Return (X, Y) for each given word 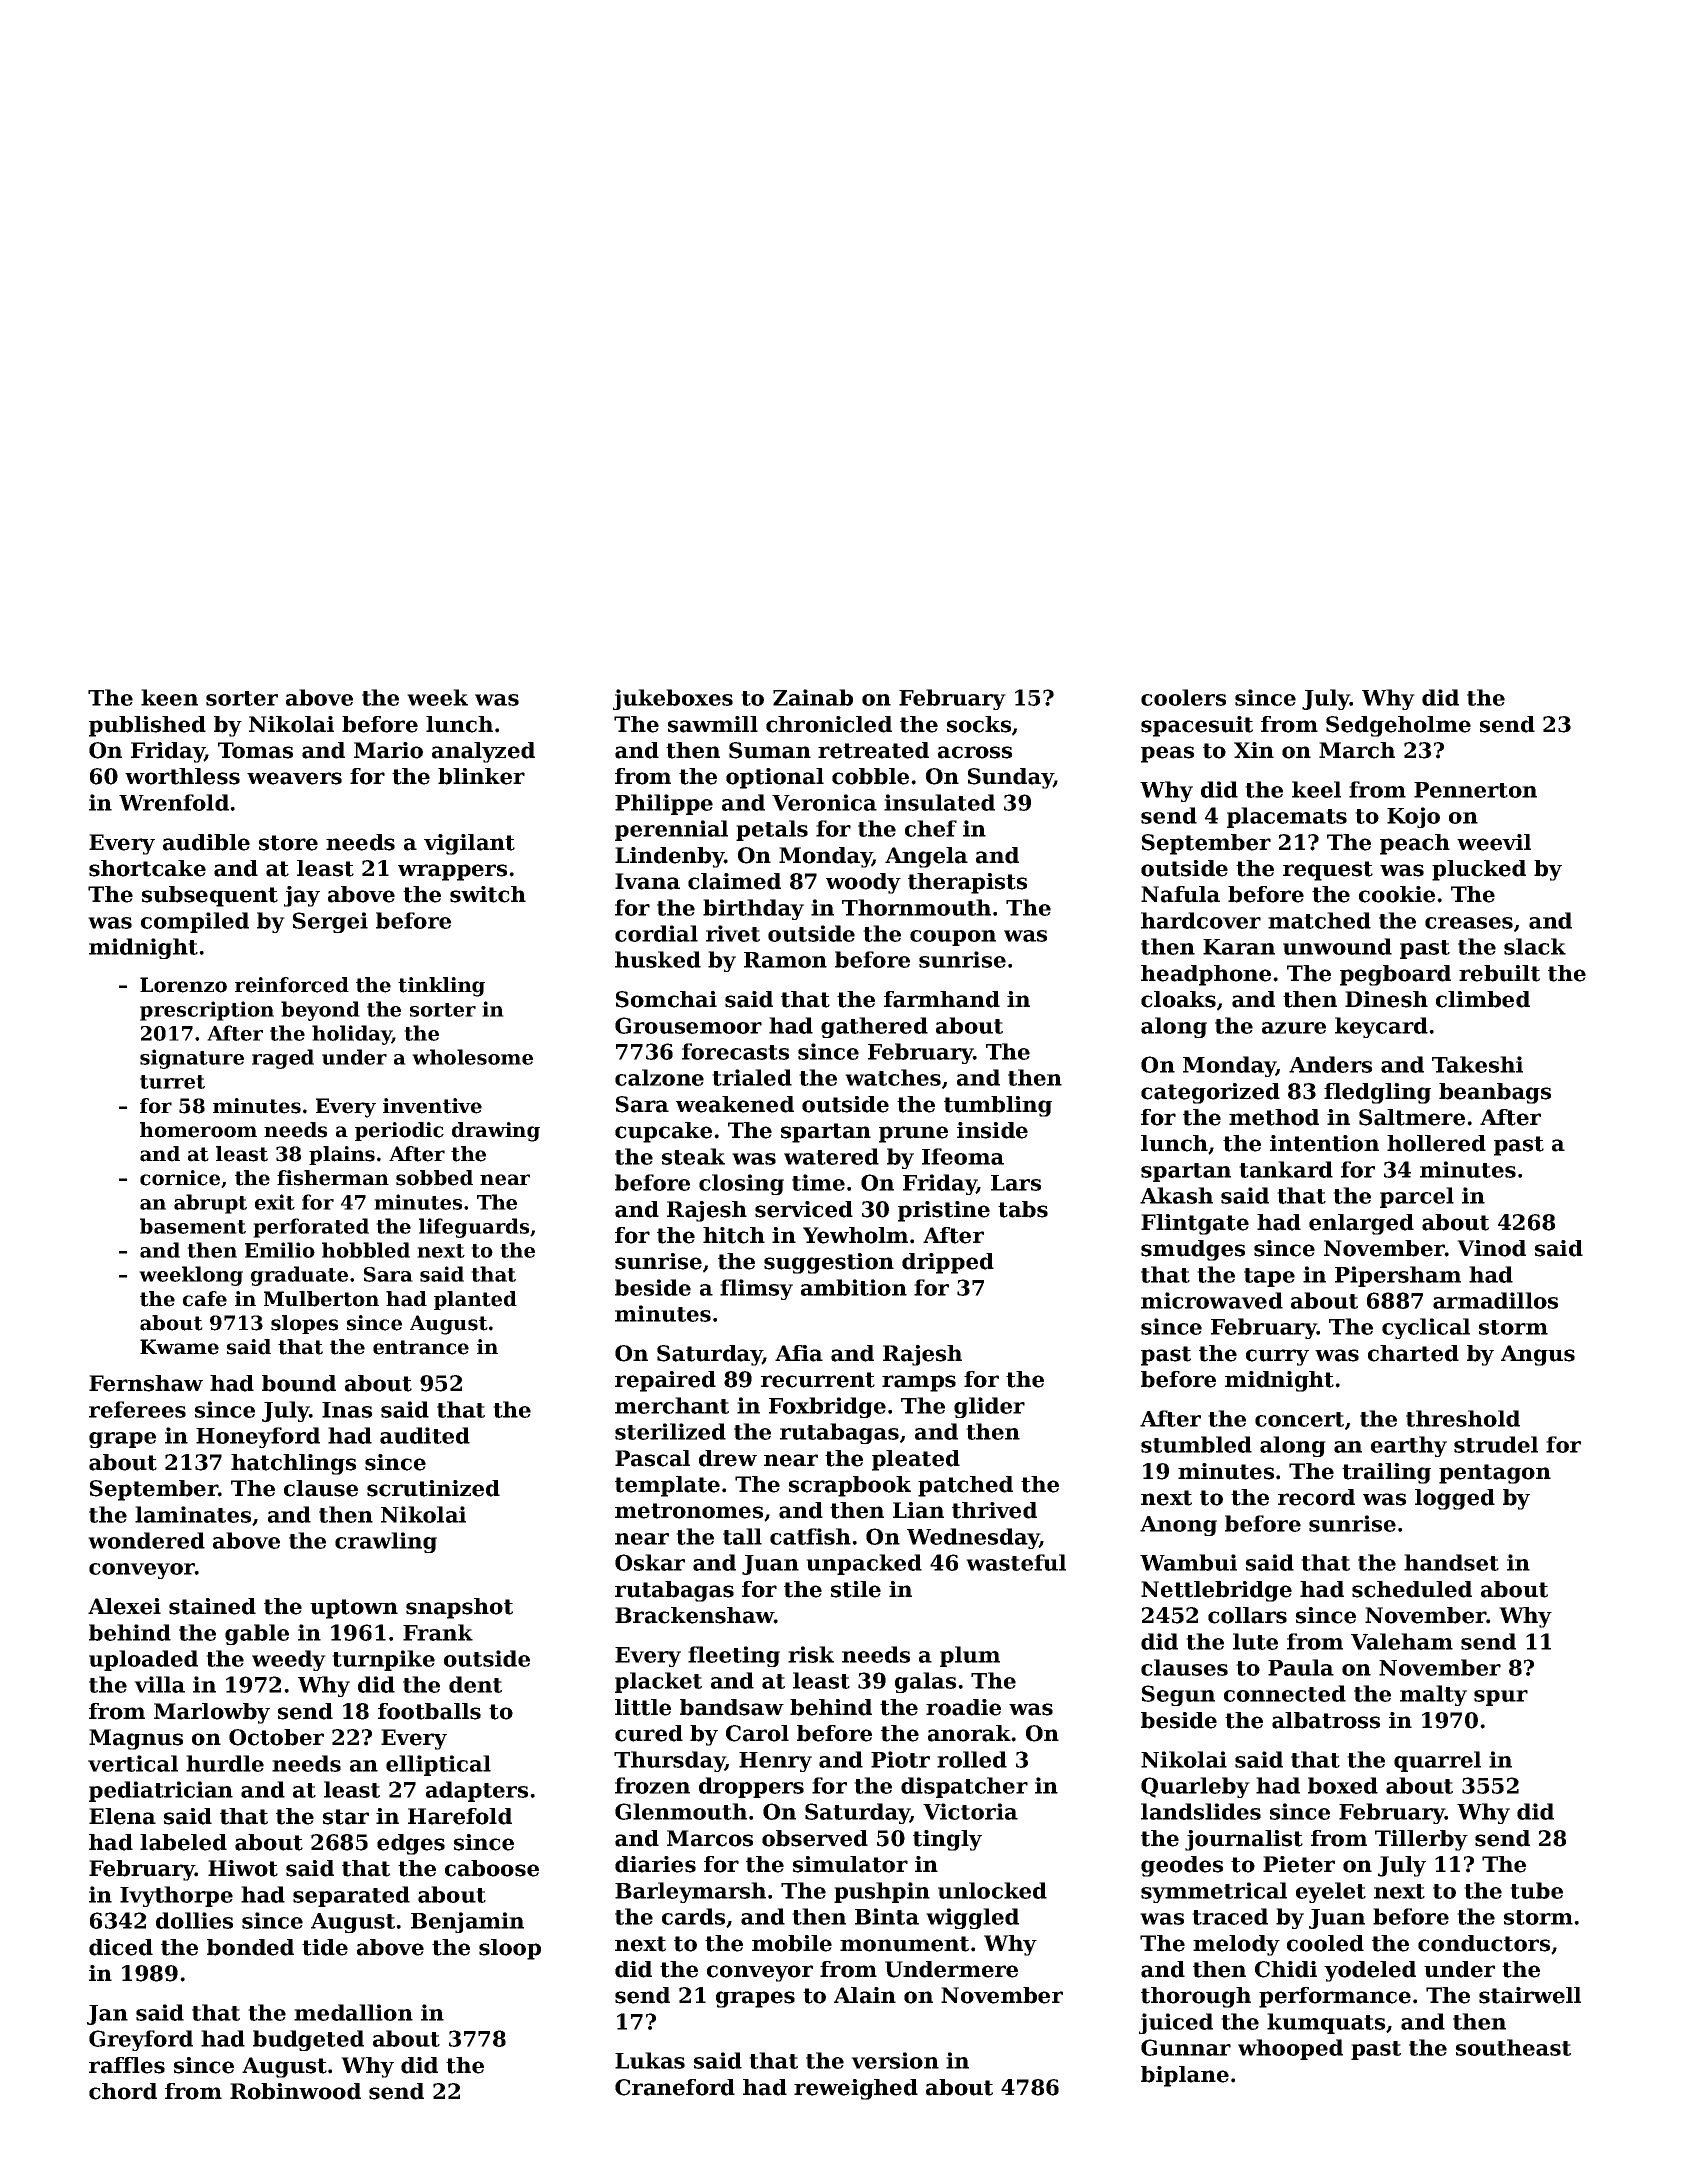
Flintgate (1195, 1224)
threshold (1463, 1418)
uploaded (143, 1660)
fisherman (333, 1178)
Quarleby (1195, 1787)
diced (121, 1947)
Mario (388, 750)
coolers (1183, 697)
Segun (1178, 1695)
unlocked (992, 1890)
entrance (421, 1347)
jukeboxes (673, 699)
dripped (948, 1263)
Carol (757, 1733)
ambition (854, 1287)
